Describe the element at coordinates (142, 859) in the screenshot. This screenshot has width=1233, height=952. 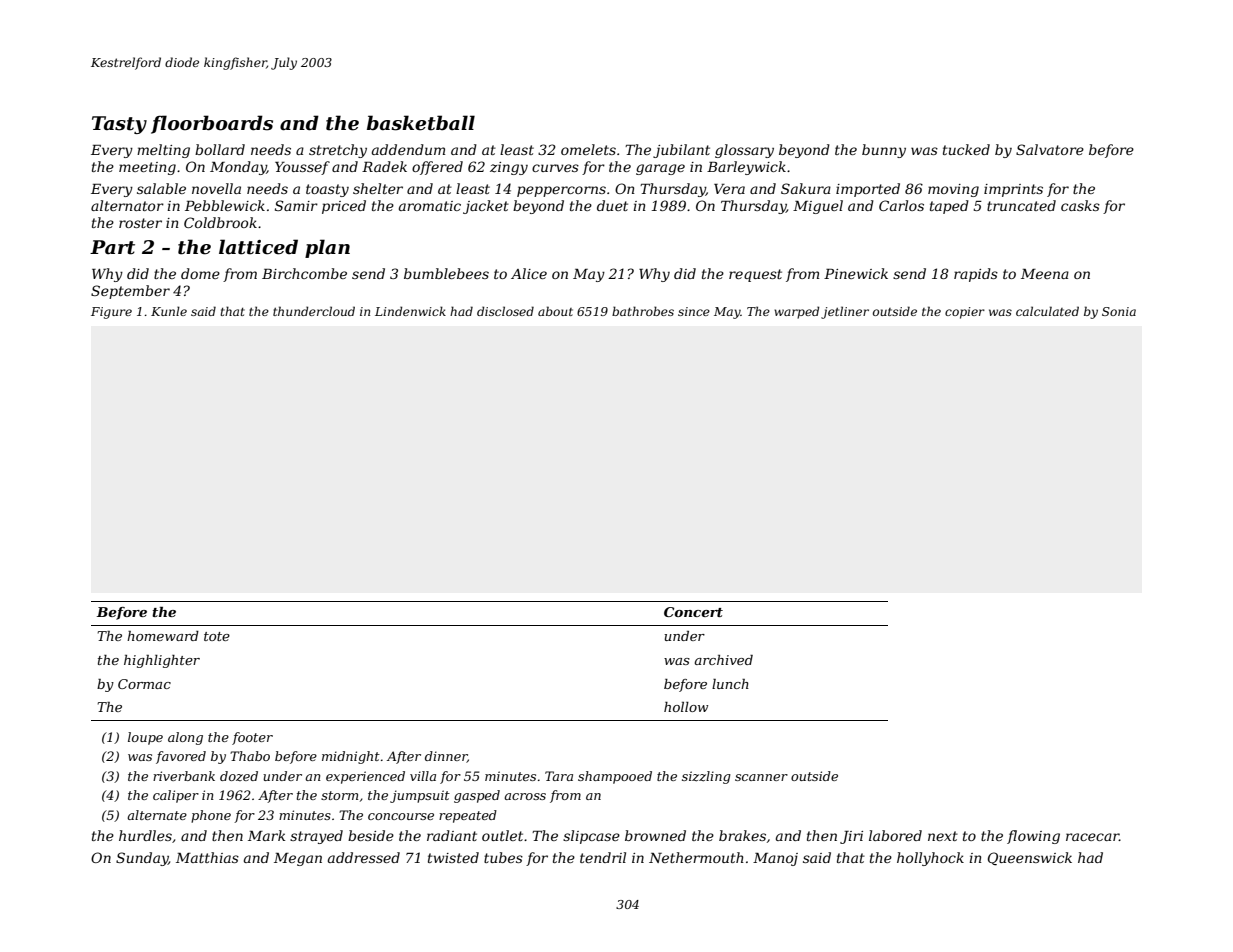
I see `Sunday` at that location.
